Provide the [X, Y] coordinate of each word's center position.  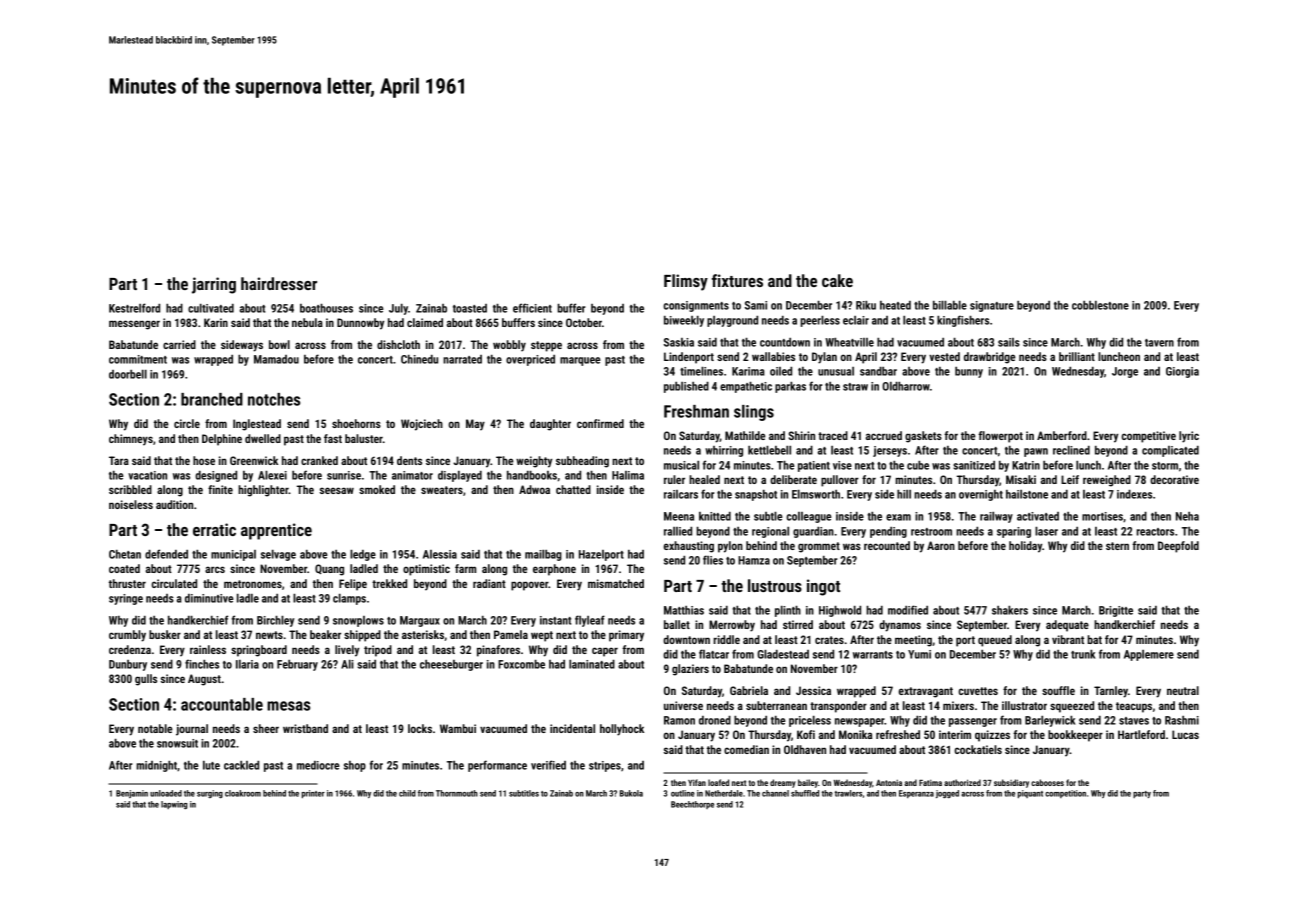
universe [683, 705]
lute [211, 765]
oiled [781, 371]
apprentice [276, 531]
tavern [1159, 343]
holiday [1025, 547]
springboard [259, 651]
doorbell [128, 374]
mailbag [543, 555]
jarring [214, 285]
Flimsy [686, 282]
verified [548, 765]
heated [895, 305]
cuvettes [978, 691]
